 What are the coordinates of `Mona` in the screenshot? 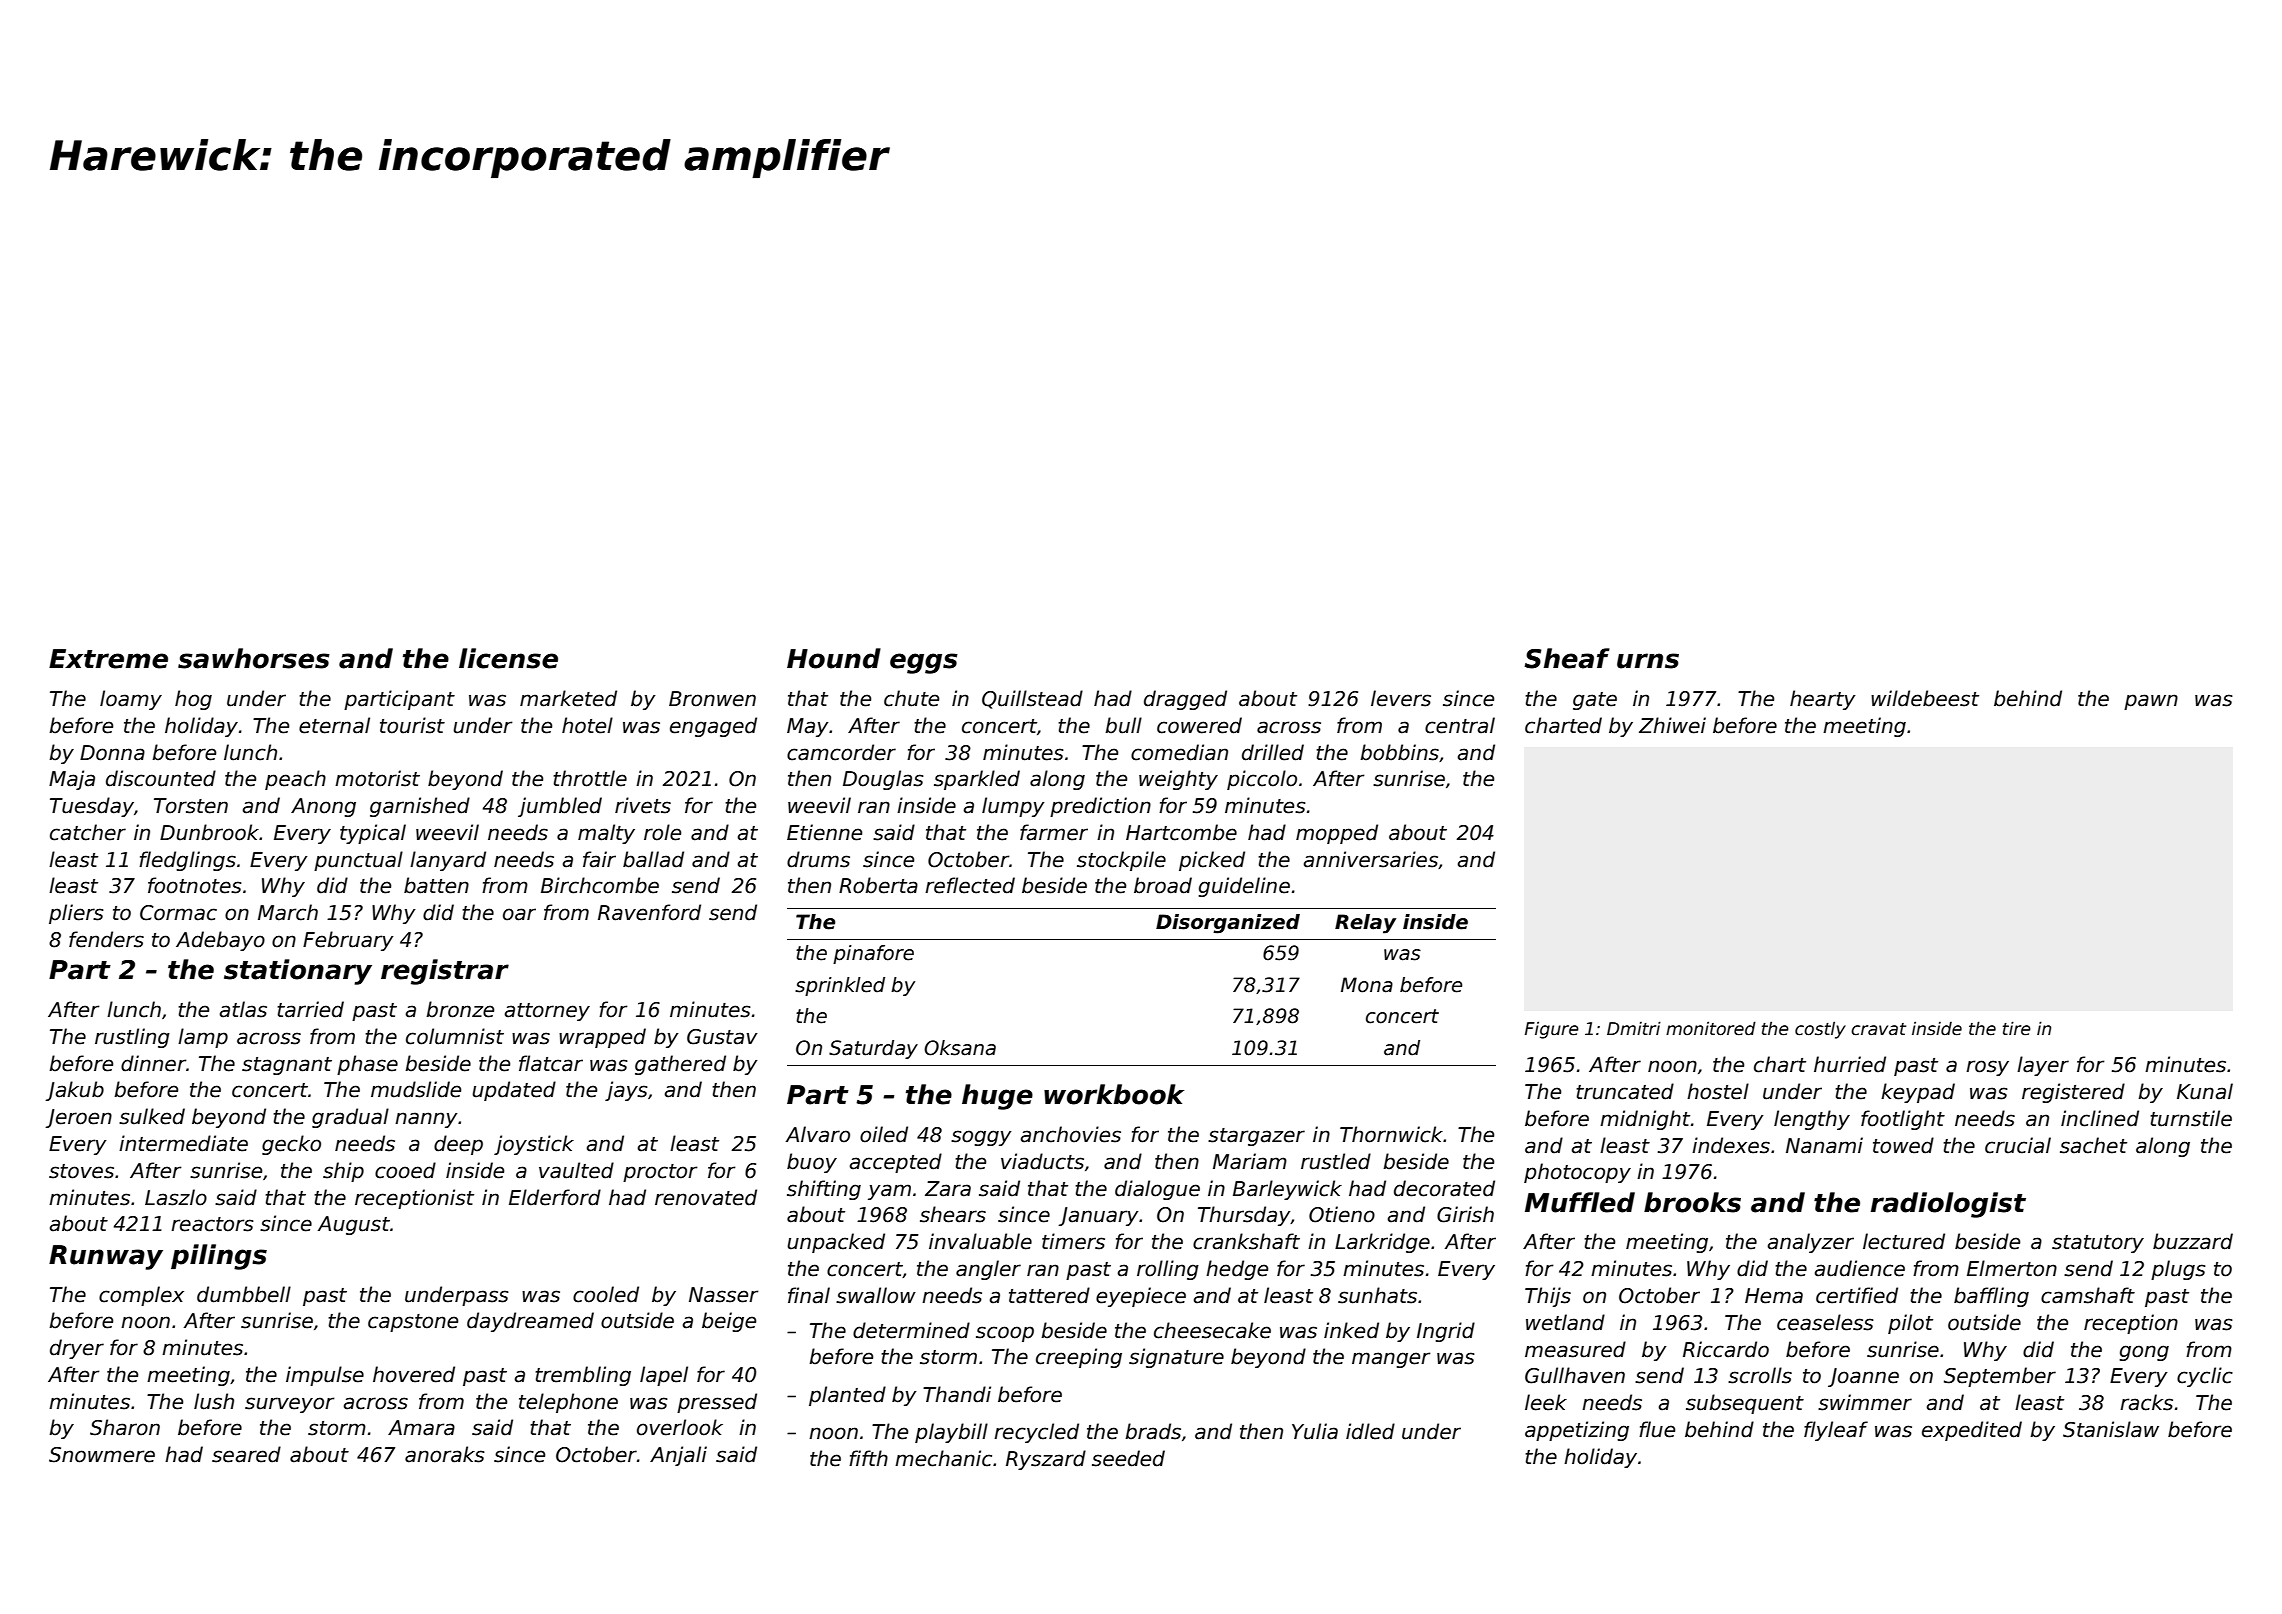 It's located at (1367, 985).
